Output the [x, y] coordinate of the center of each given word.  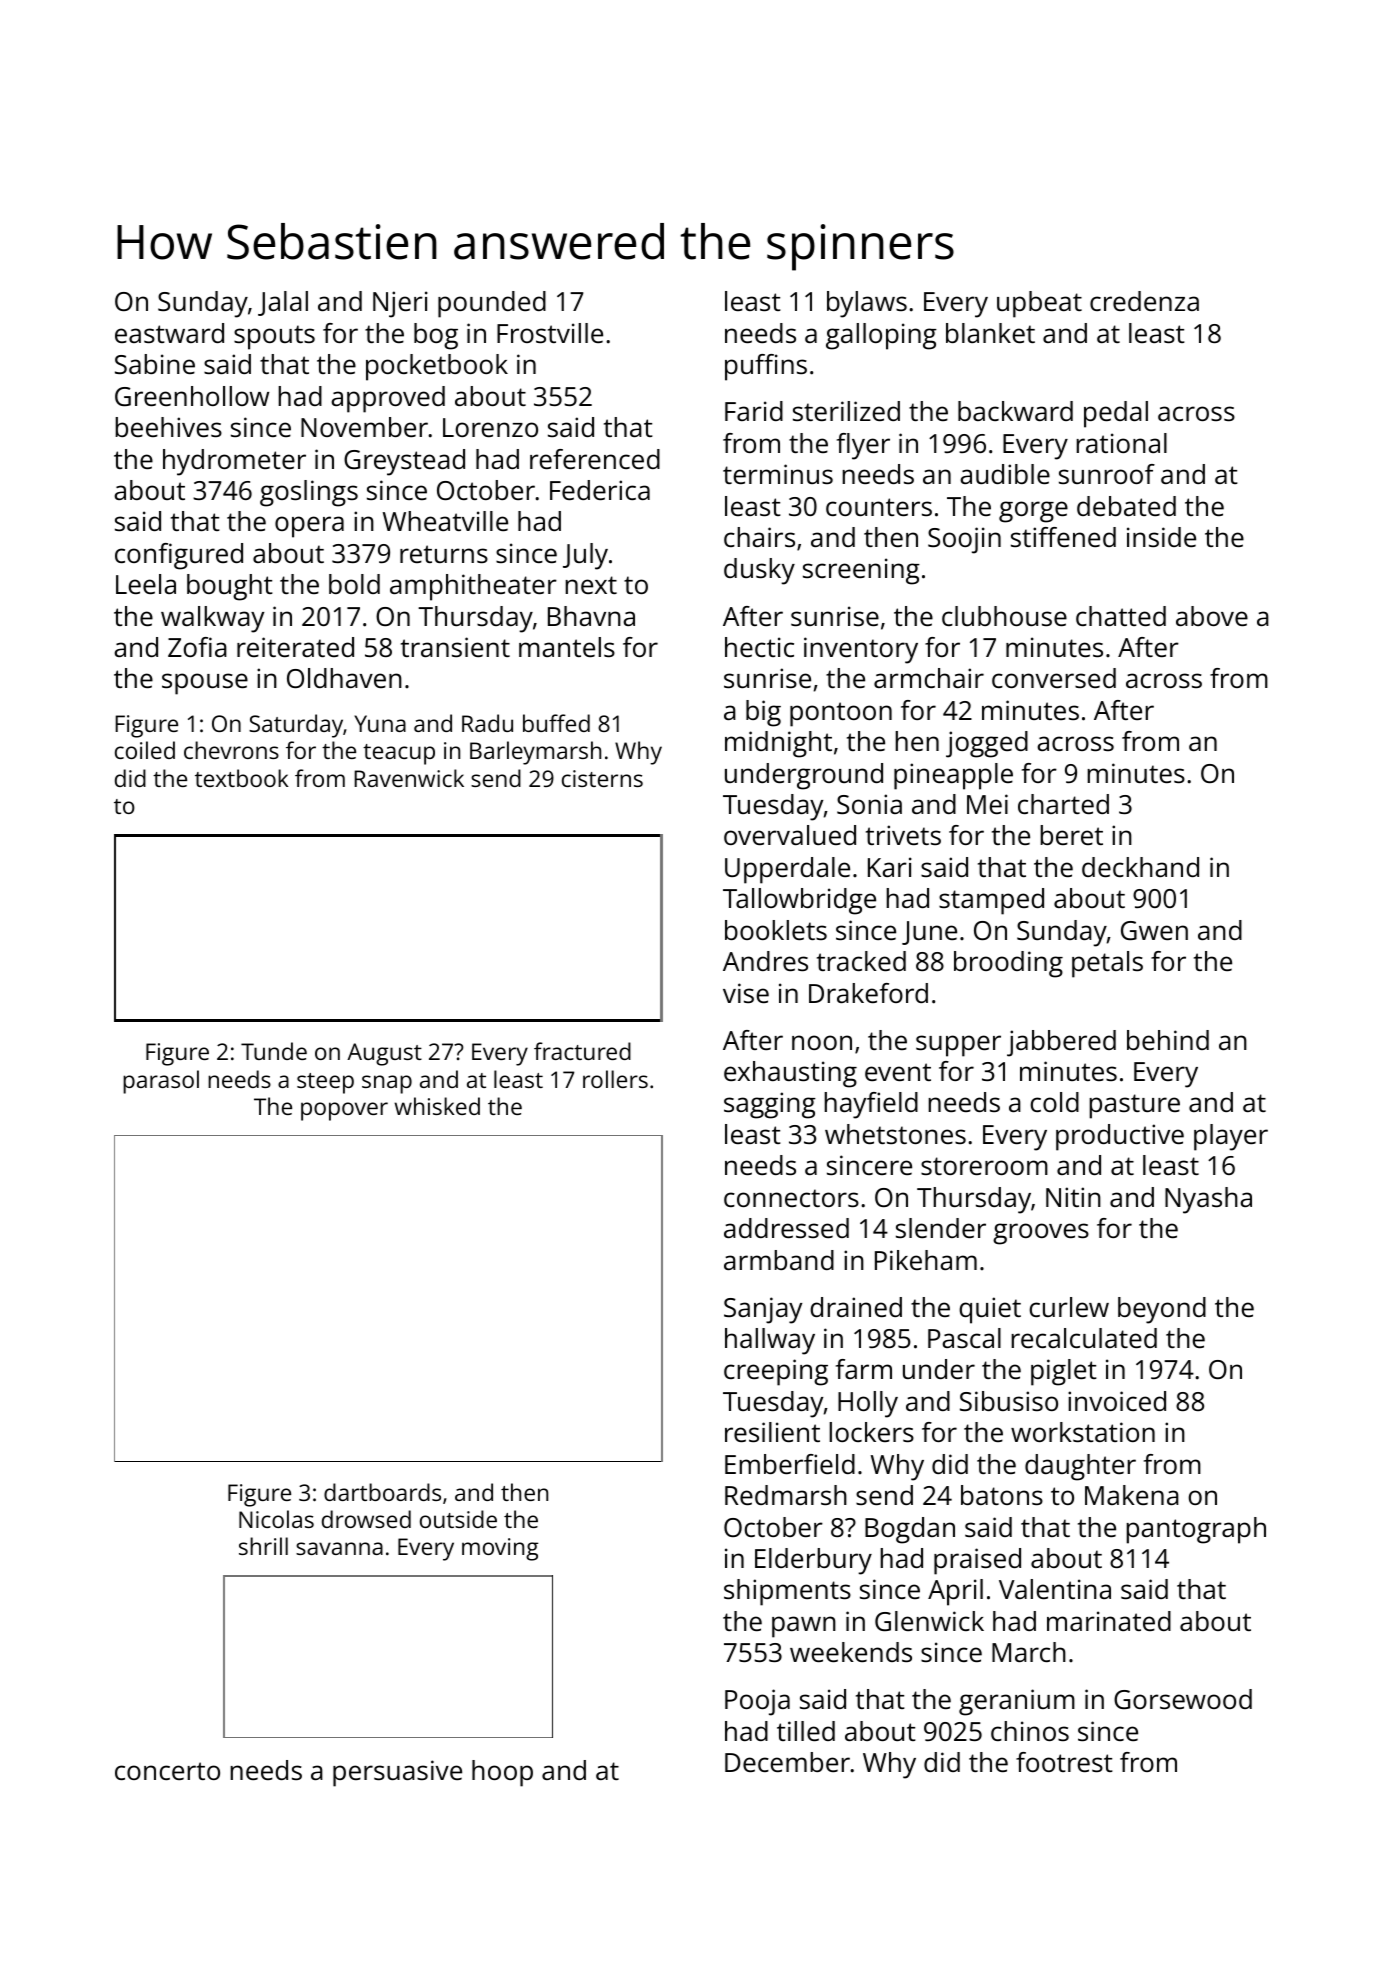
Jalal [283, 303]
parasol [161, 1082]
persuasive [397, 1773]
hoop [502, 1773]
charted [1063, 804]
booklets [776, 930]
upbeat [1039, 304]
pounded [492, 304]
